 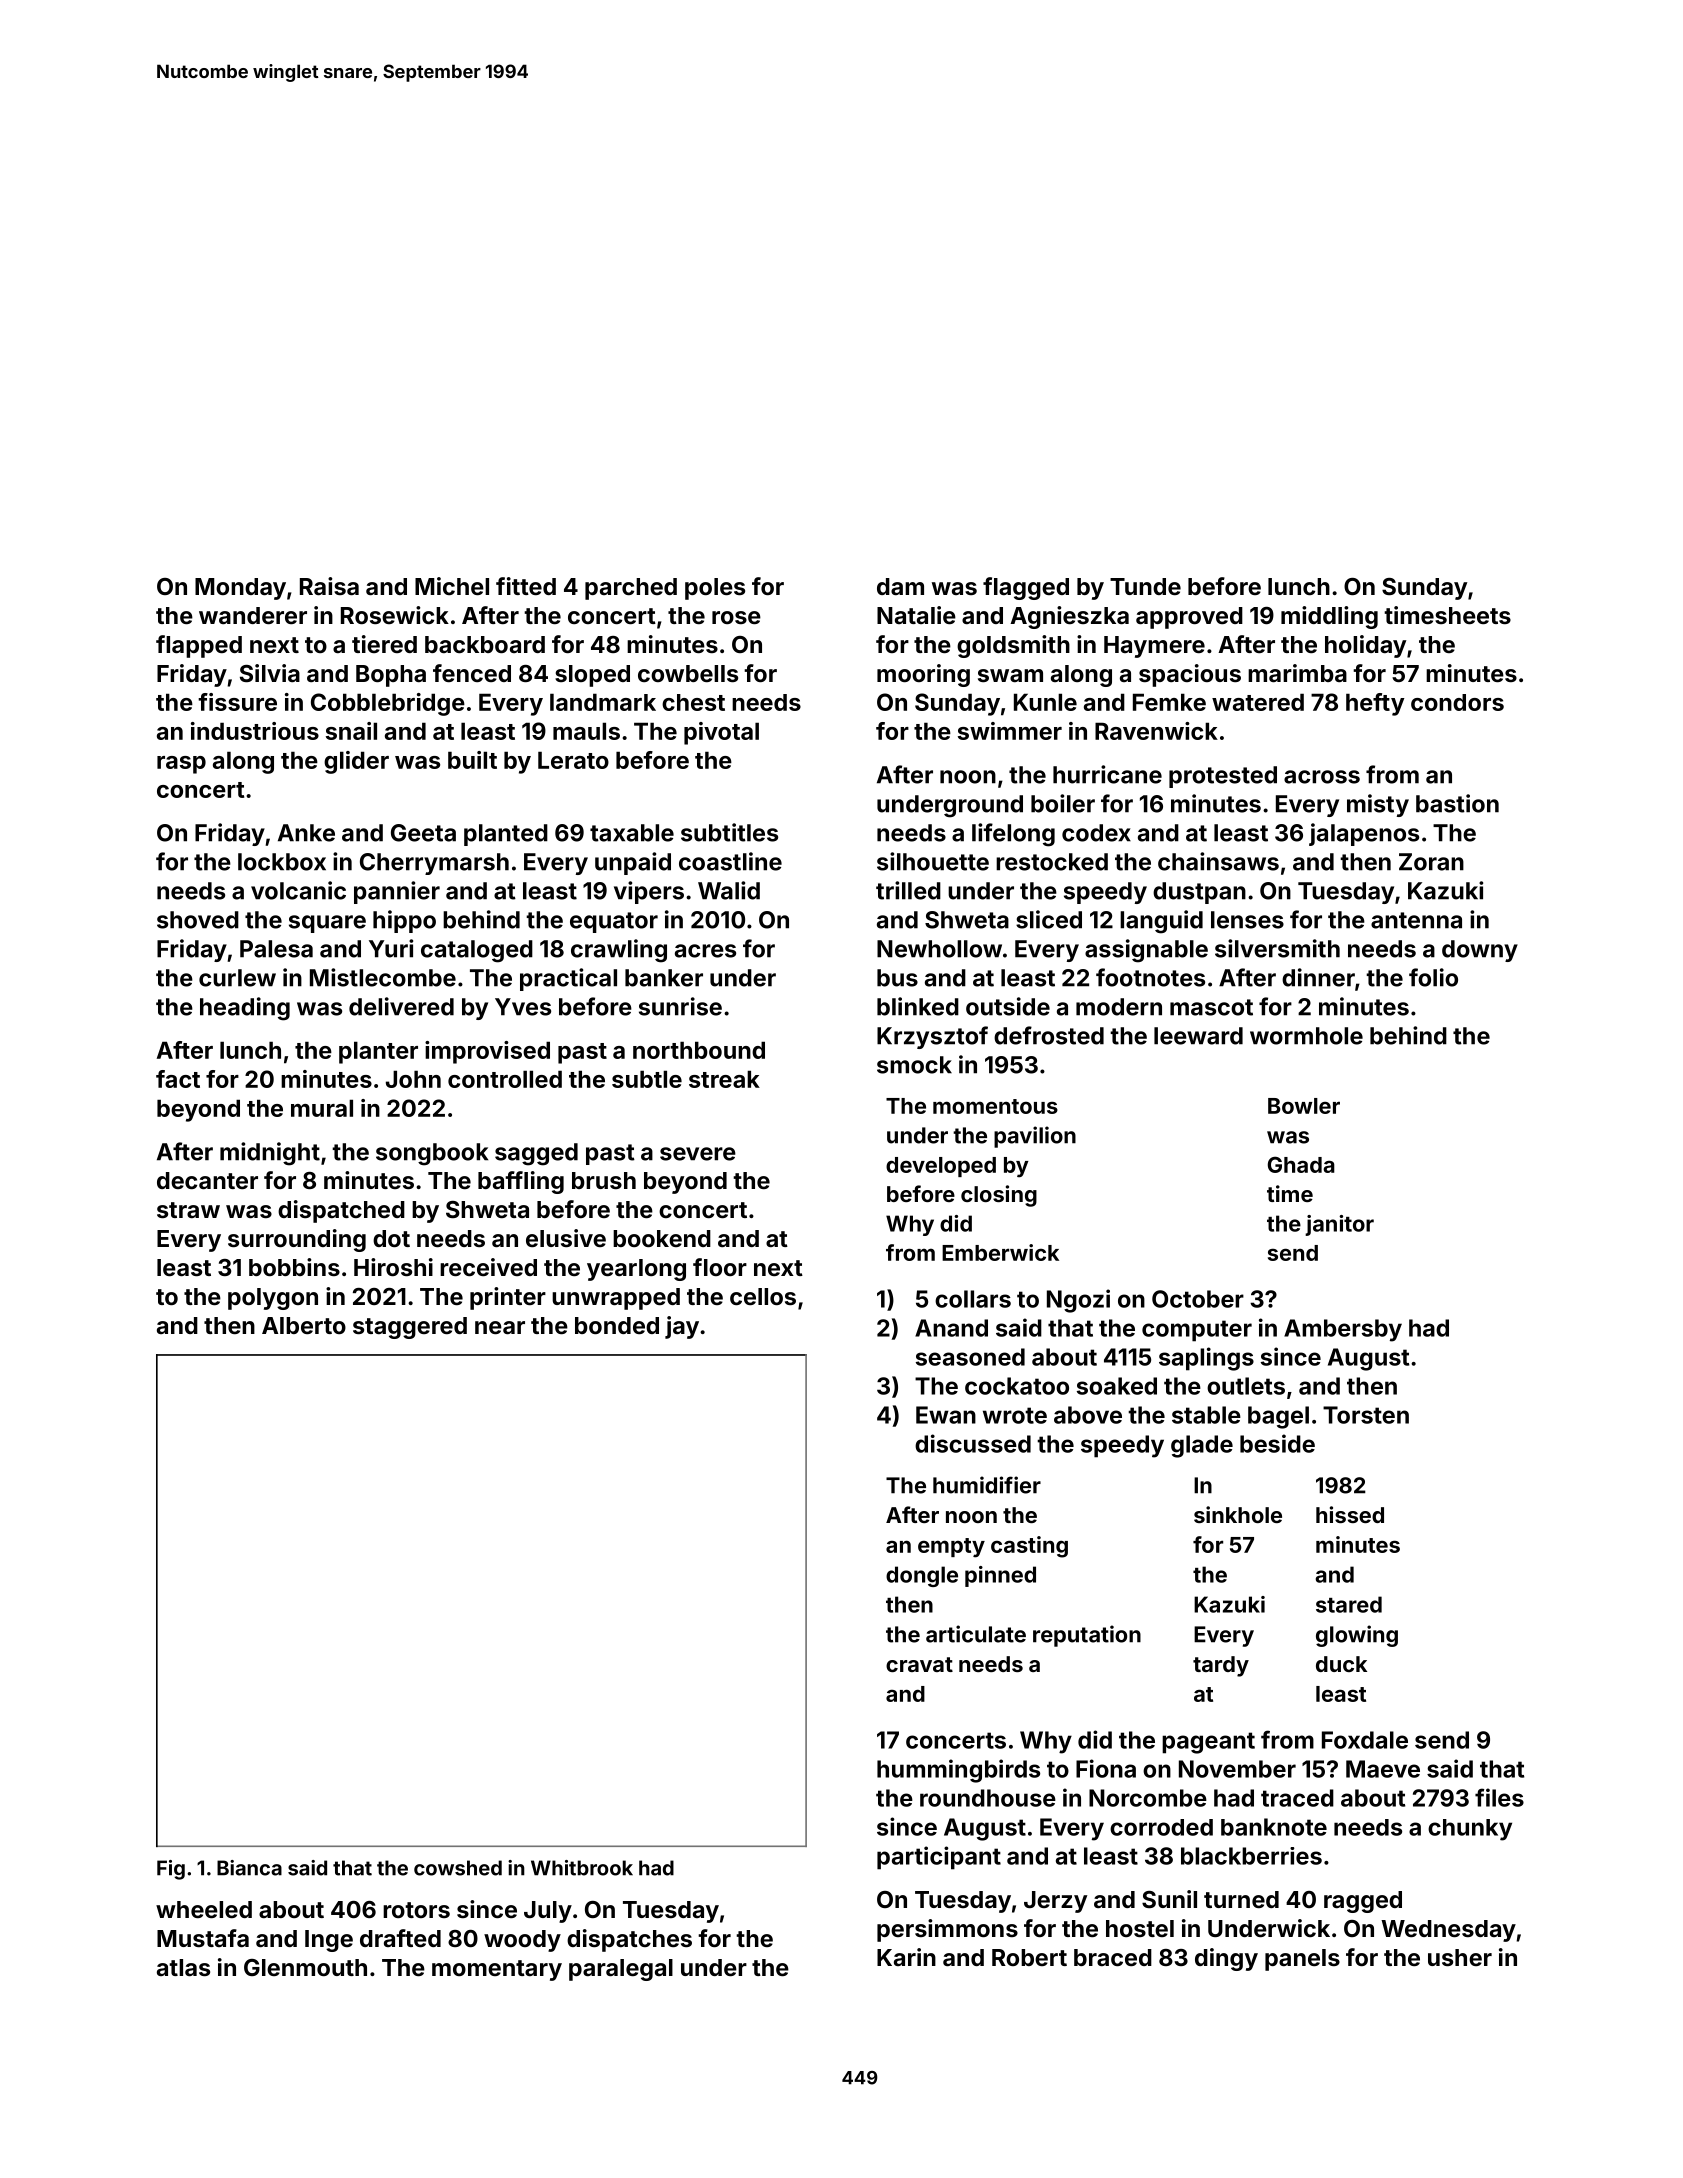 I want to click on flagged, so click(x=1026, y=588).
